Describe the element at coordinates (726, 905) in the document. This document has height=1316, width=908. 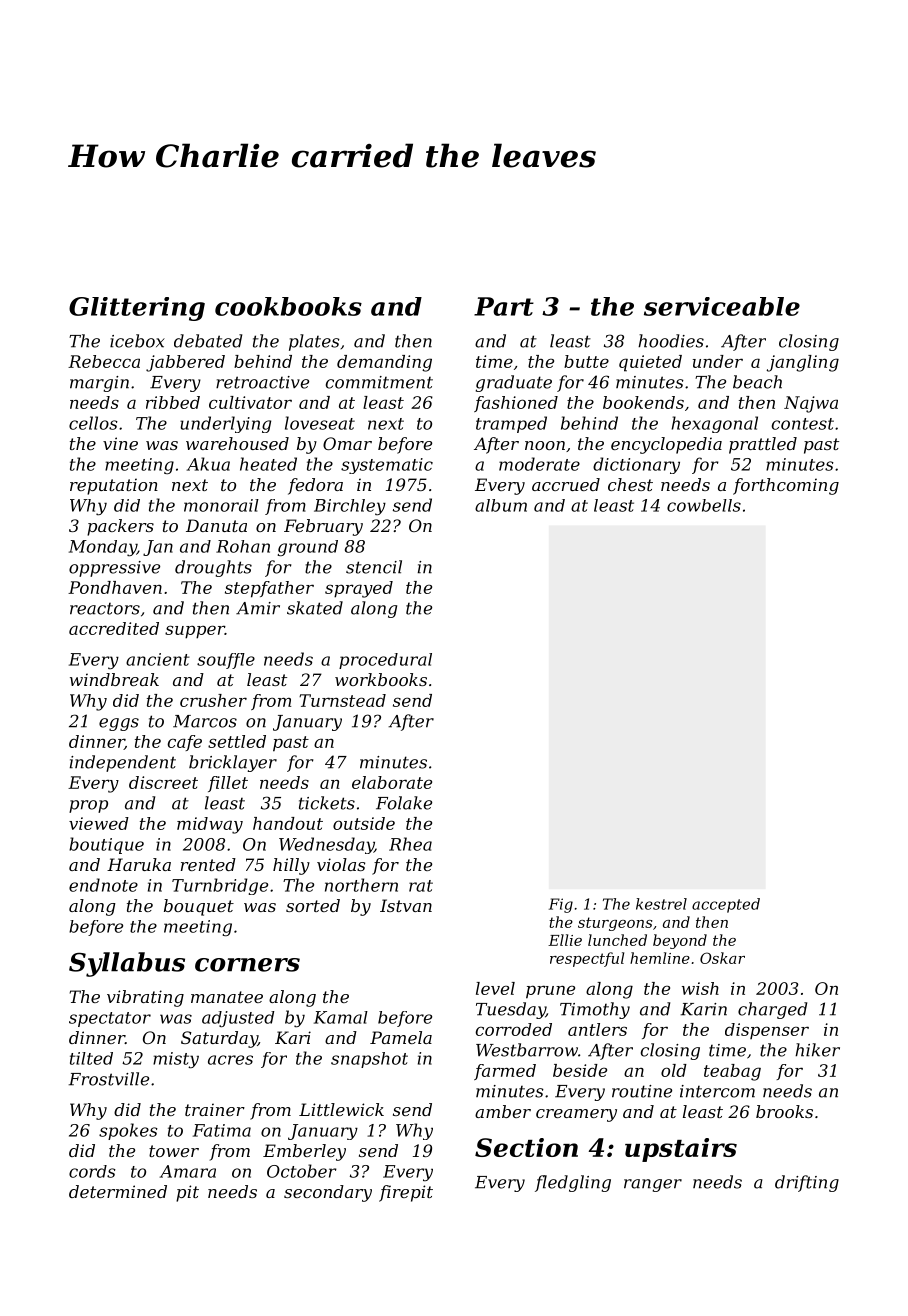
I see `accepted` at that location.
